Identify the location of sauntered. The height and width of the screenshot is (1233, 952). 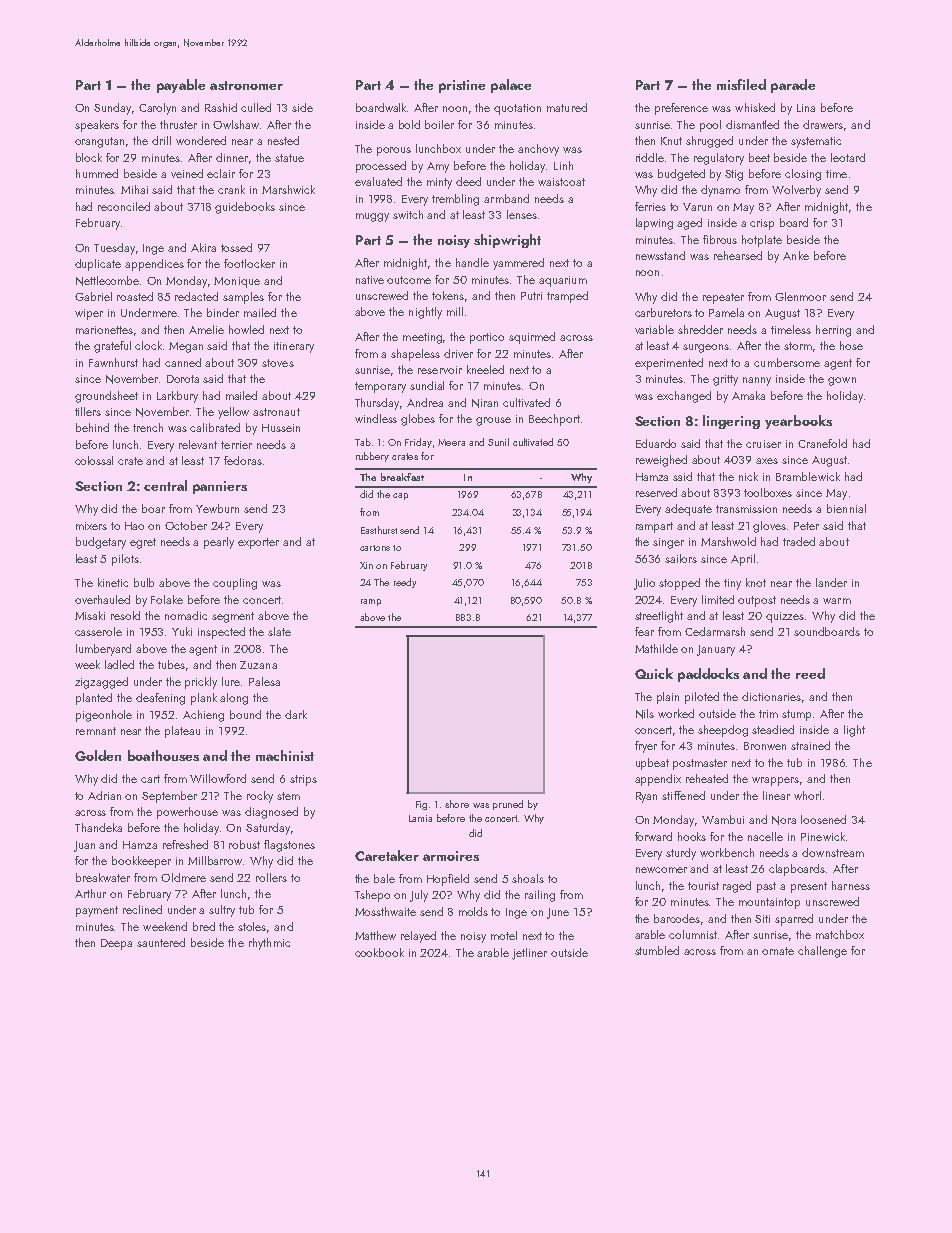
(161, 942).
